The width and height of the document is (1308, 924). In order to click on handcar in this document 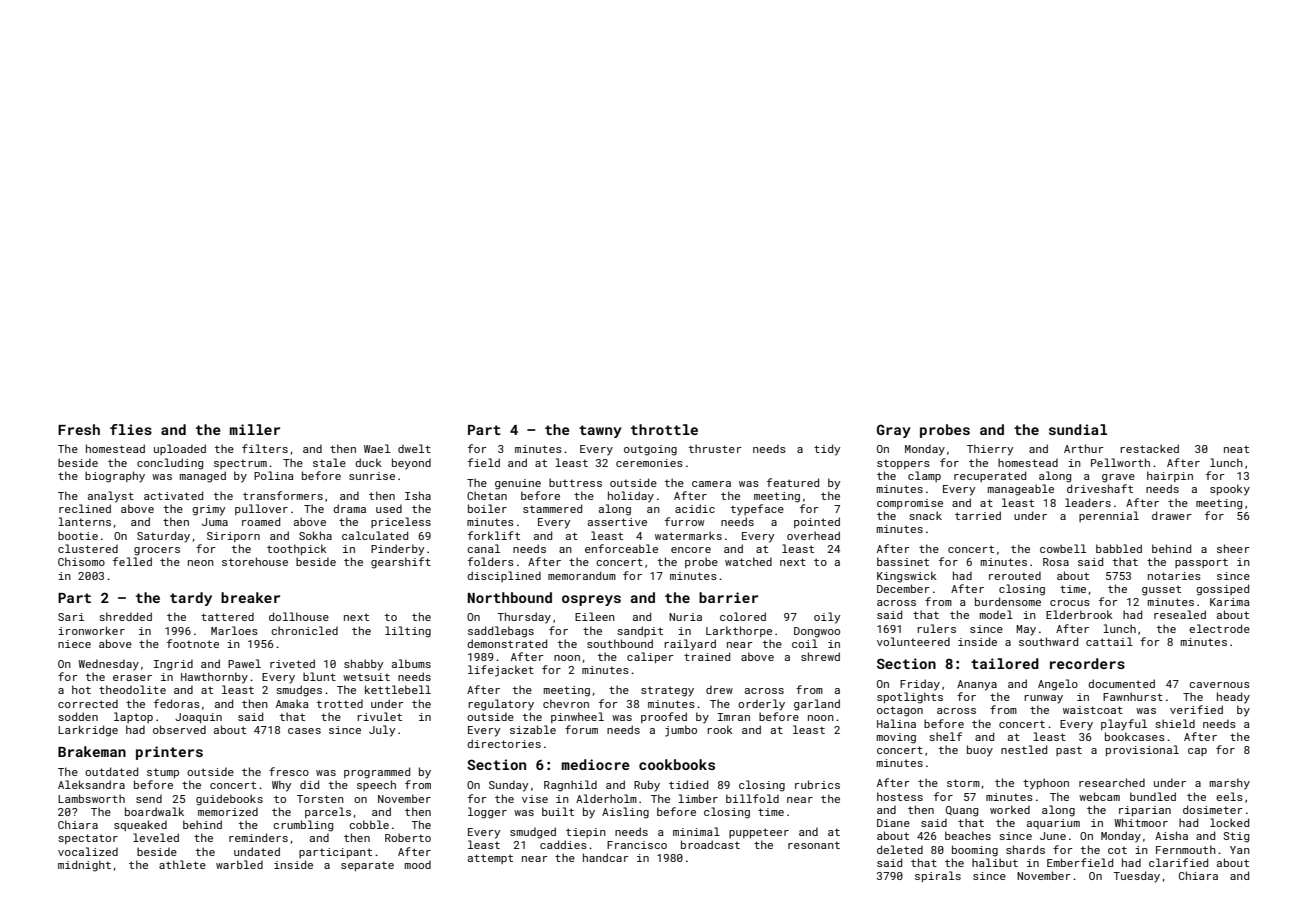, I will do `click(606, 857)`.
